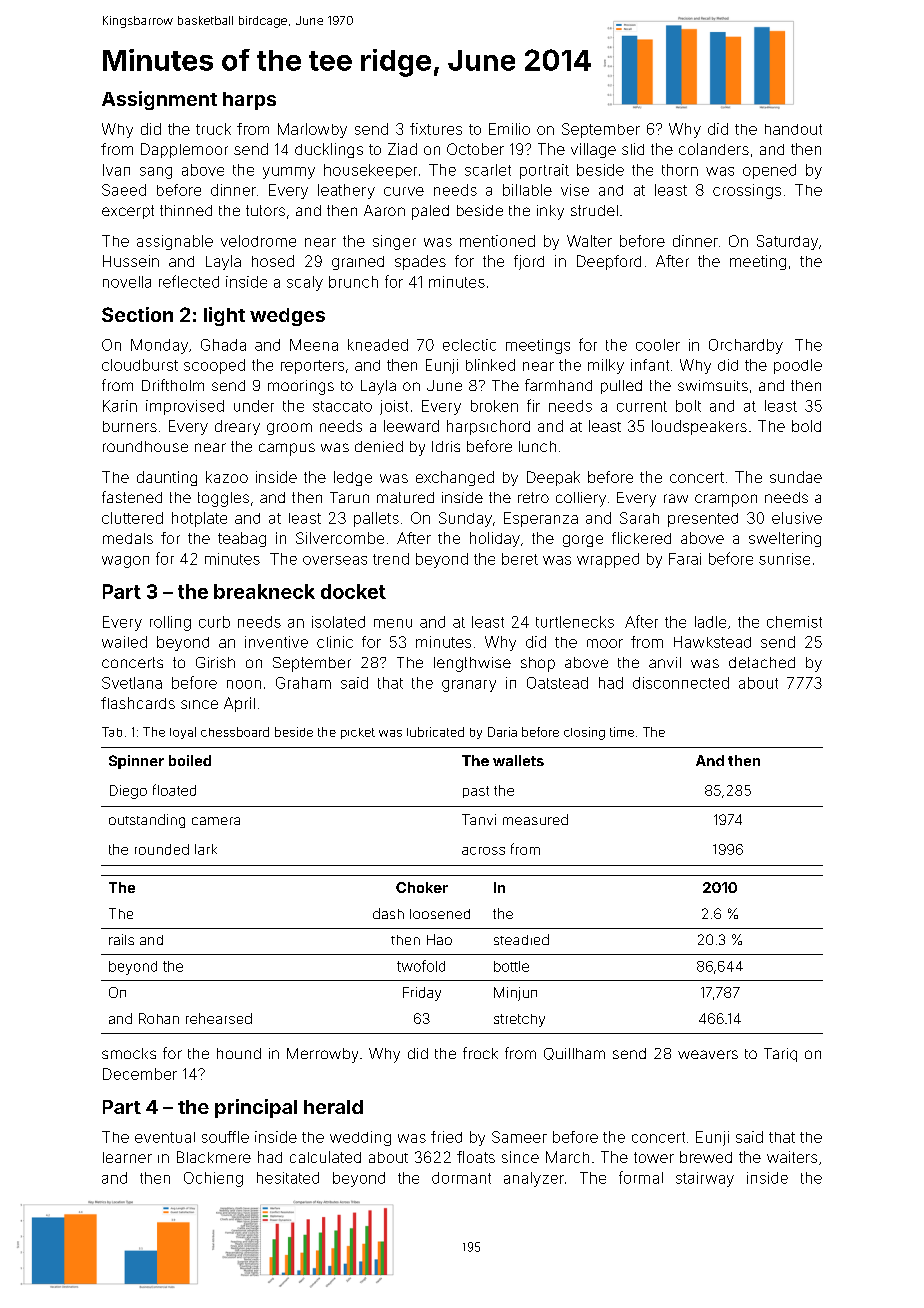  What do you see at coordinates (388, 913) in the screenshot?
I see `dash` at bounding box center [388, 913].
